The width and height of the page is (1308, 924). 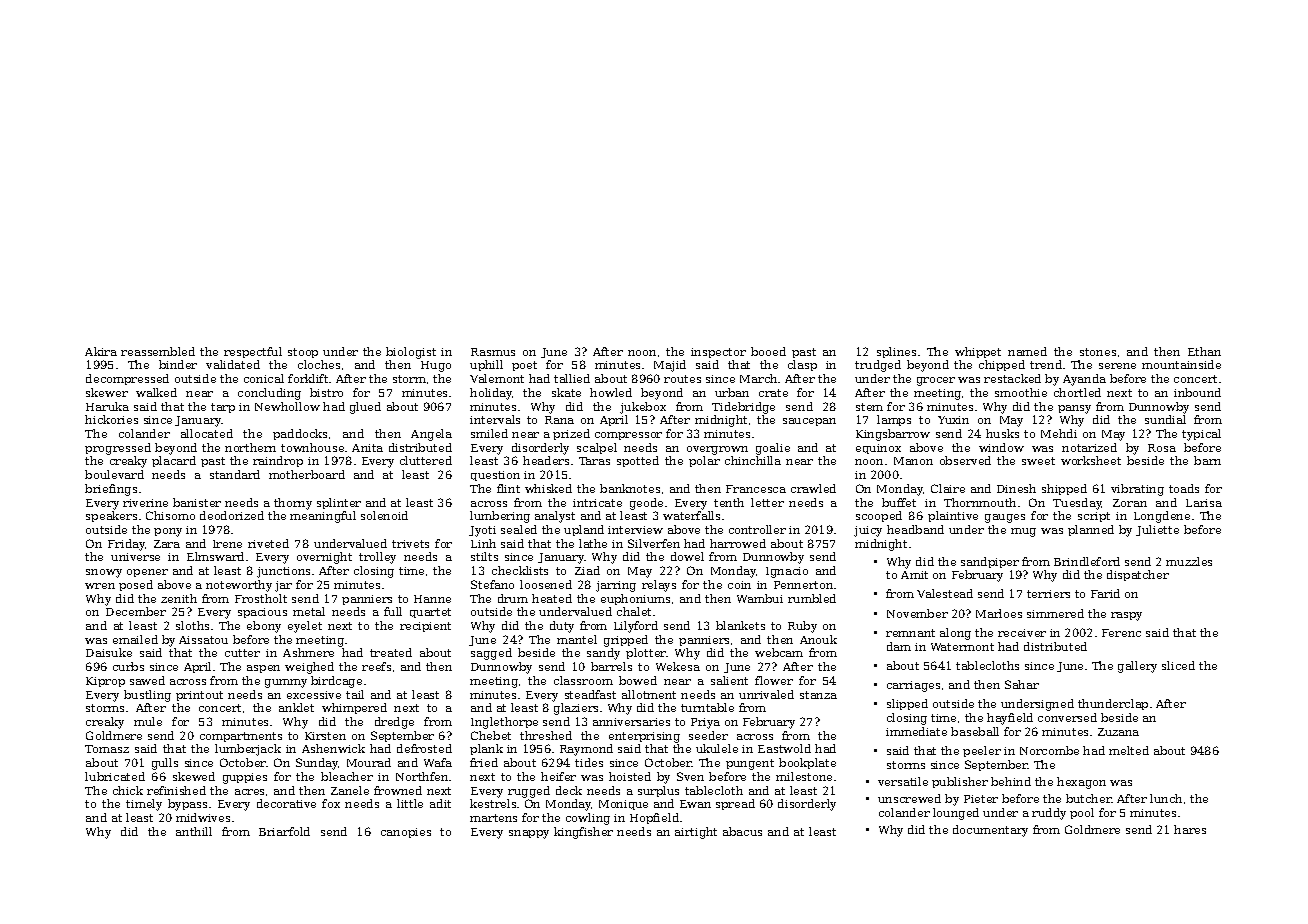 What do you see at coordinates (803, 585) in the page?
I see `Pennerton` at bounding box center [803, 585].
